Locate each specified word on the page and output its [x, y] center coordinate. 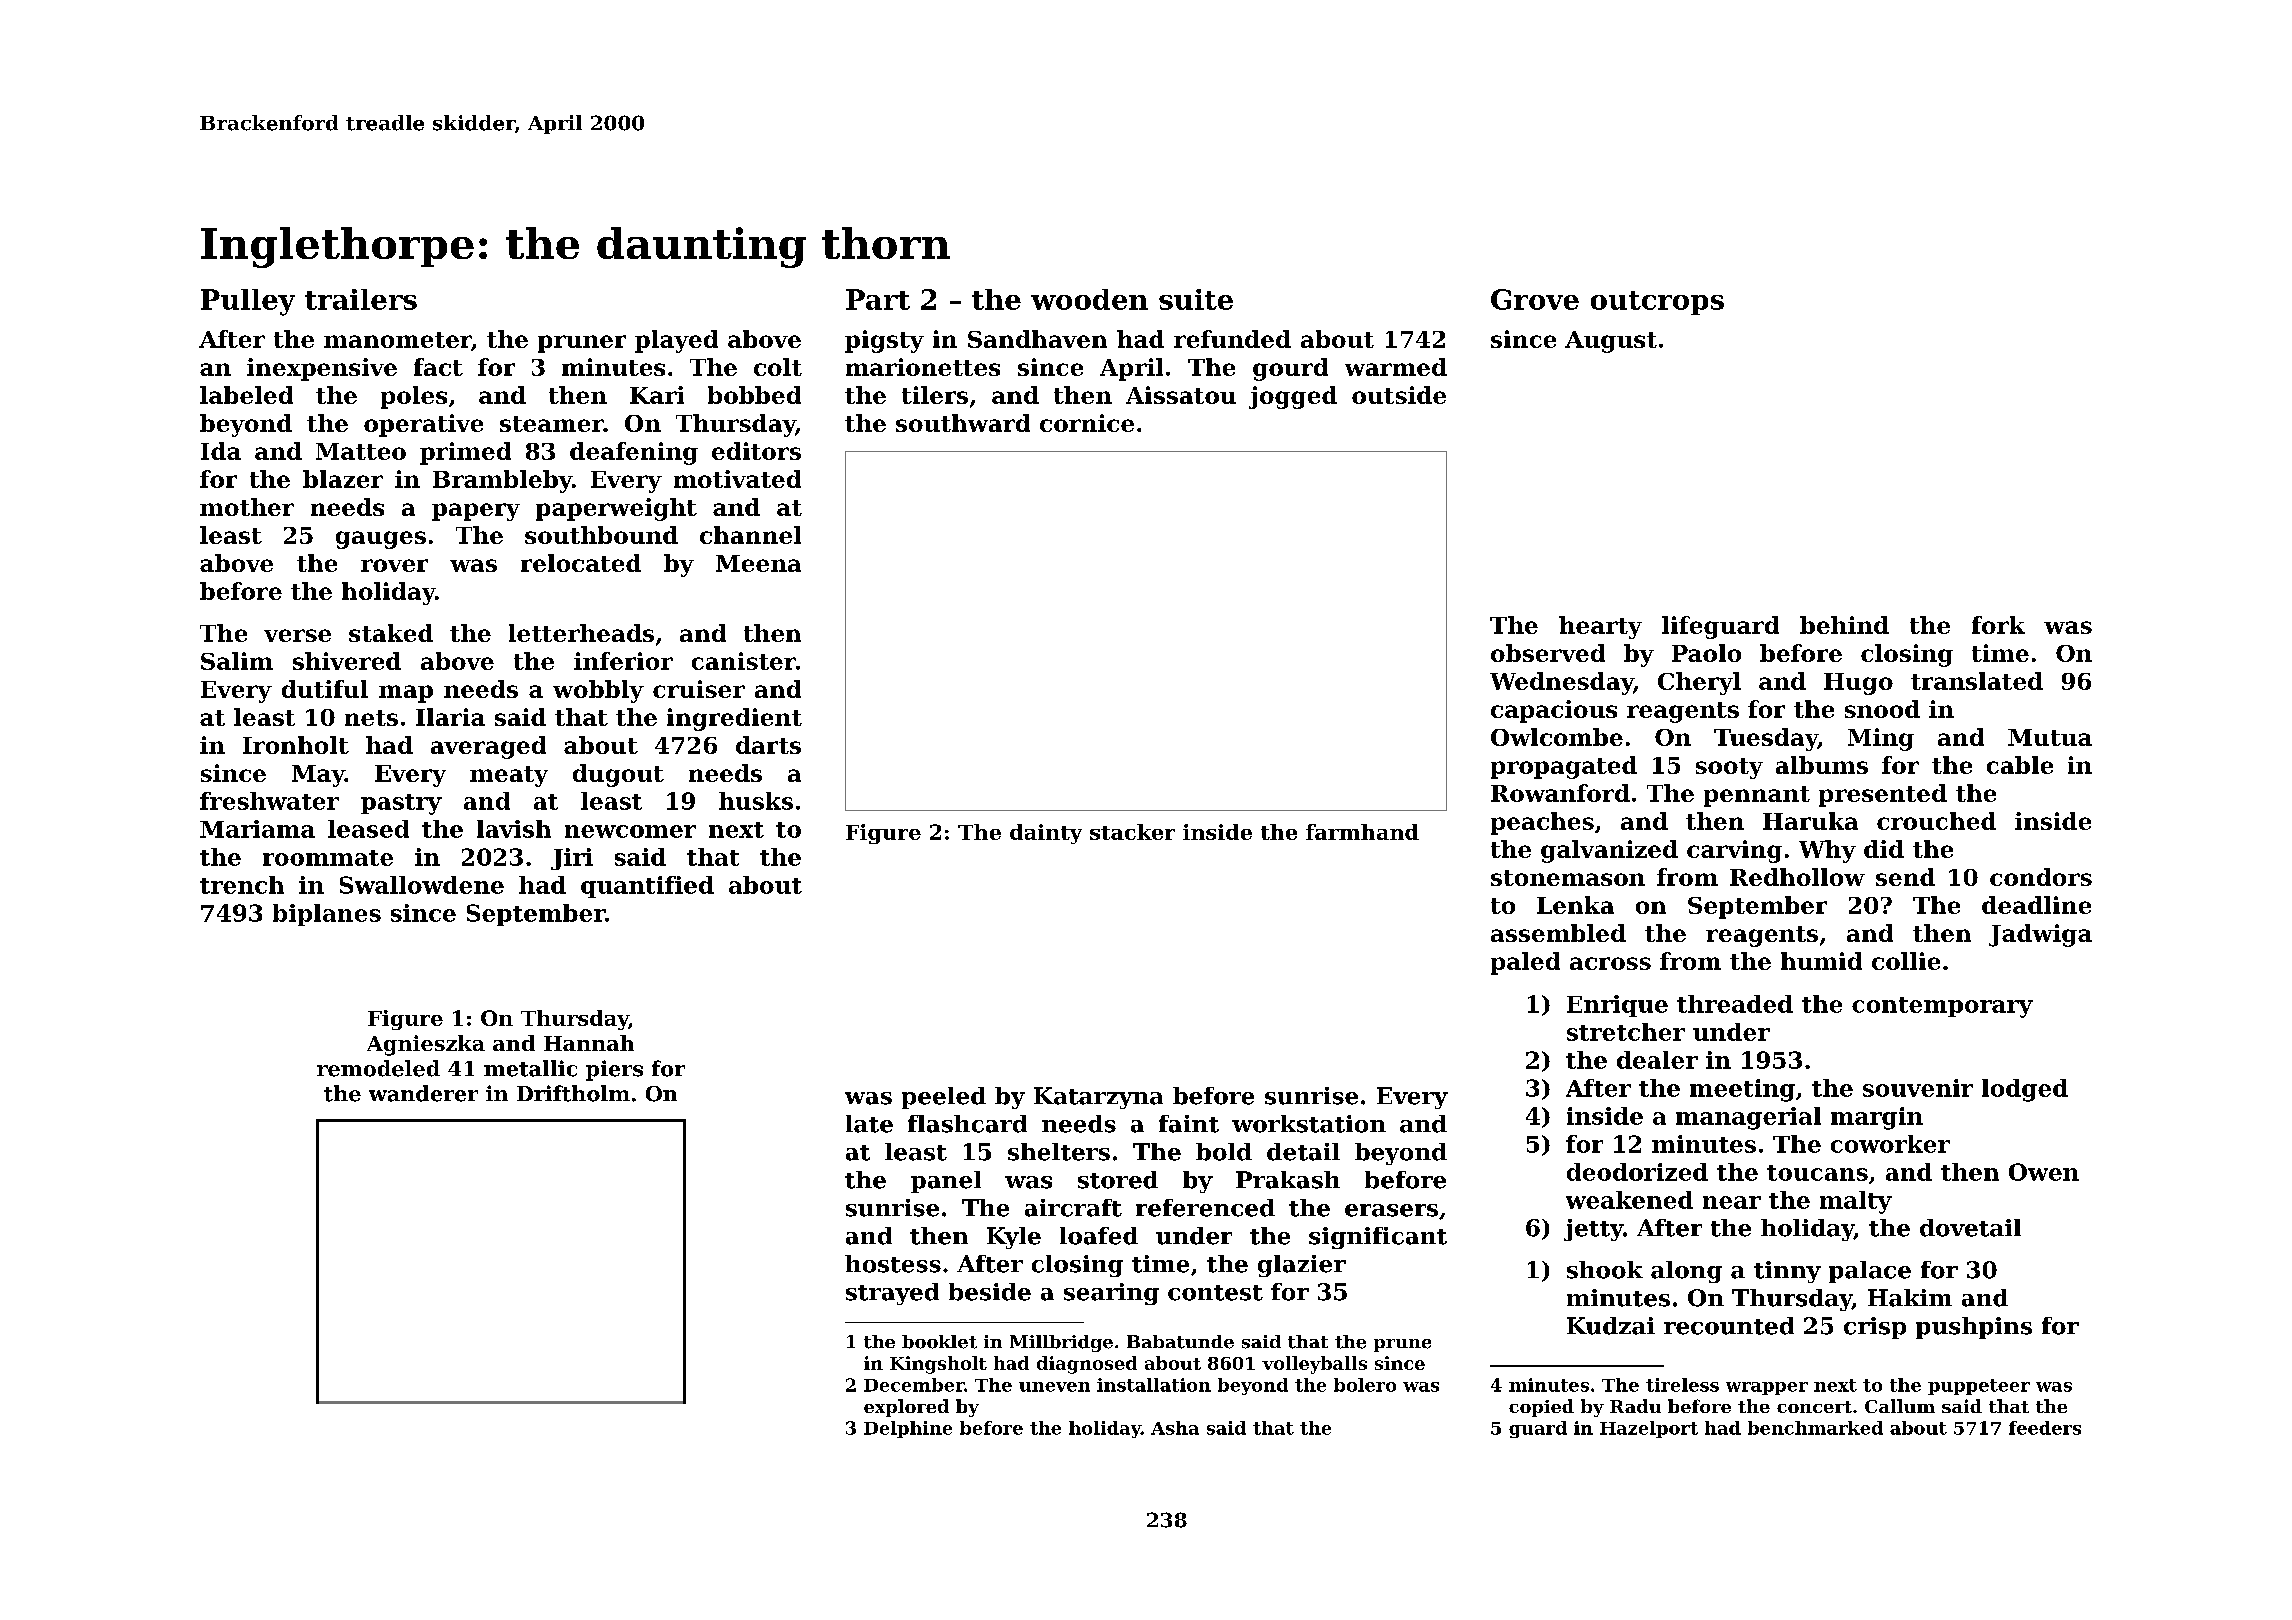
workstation [1309, 1124]
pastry [401, 804]
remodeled [378, 1068]
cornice [1087, 423]
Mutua [2050, 737]
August [1611, 342]
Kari [657, 395]
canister [744, 661]
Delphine [908, 1429]
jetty [1593, 1230]
